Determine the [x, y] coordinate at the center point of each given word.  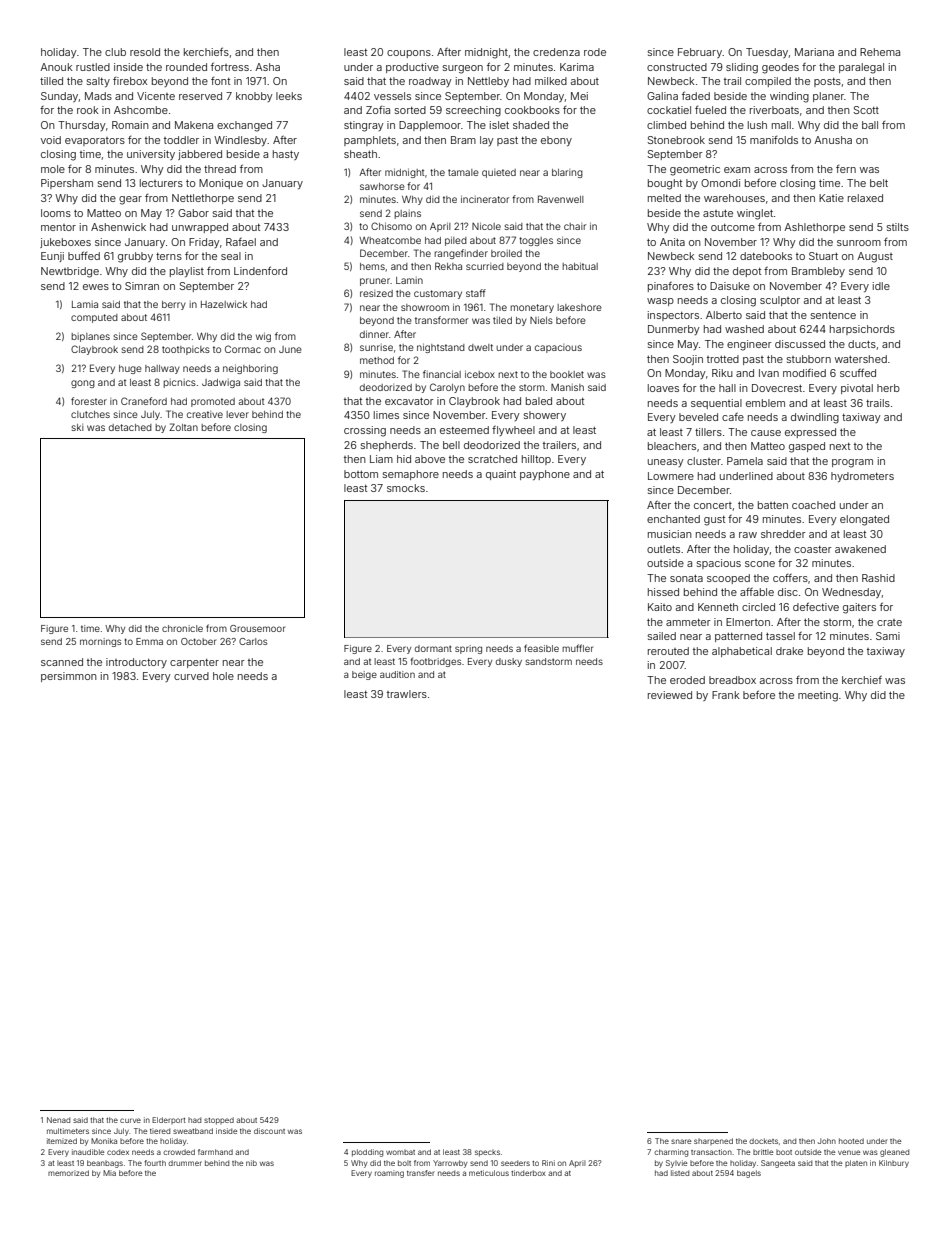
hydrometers [862, 477]
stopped [219, 1121]
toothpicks [186, 350]
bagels [749, 1174]
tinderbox [528, 1173]
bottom [361, 474]
